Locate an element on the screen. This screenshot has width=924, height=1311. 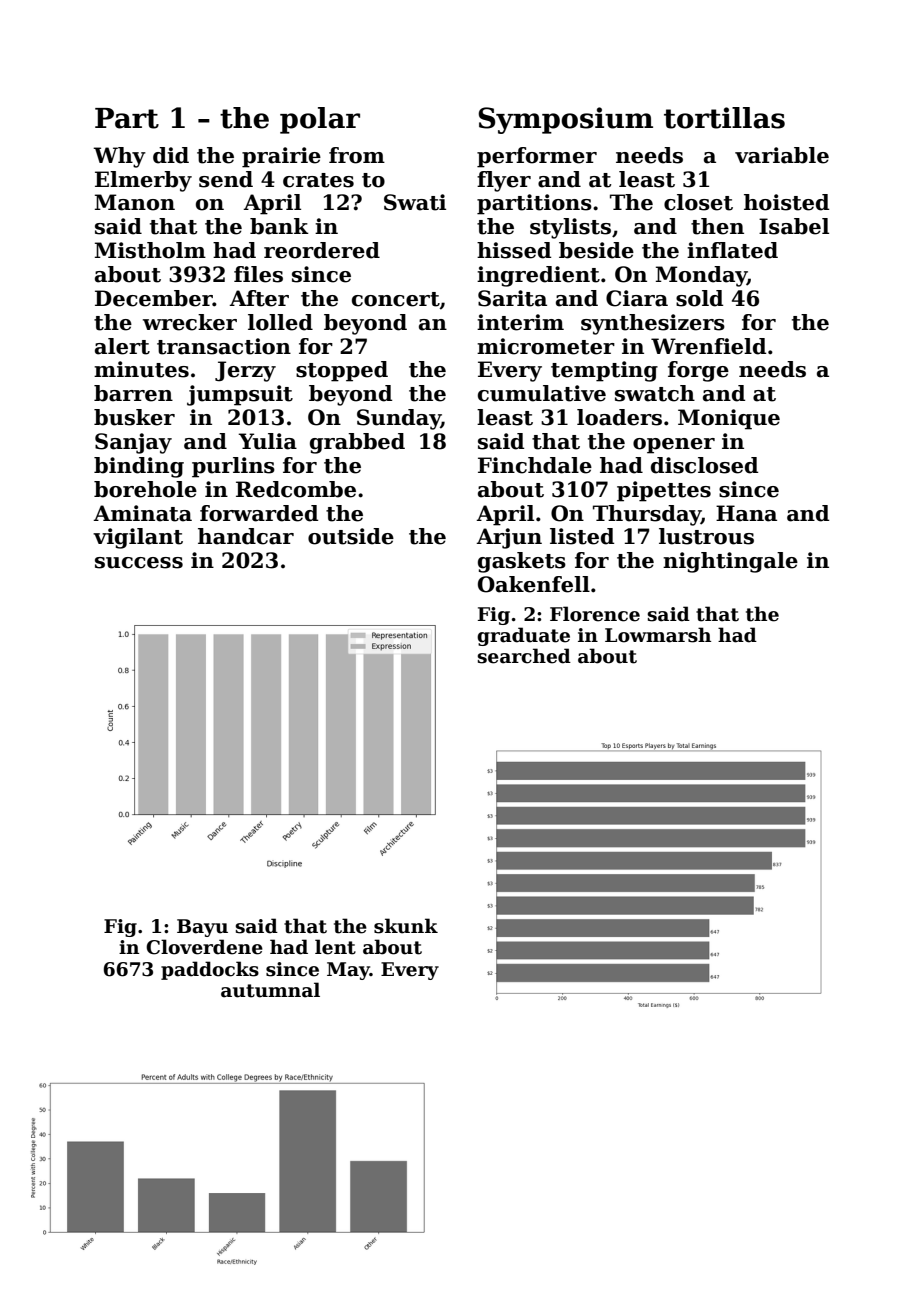
sold is located at coordinates (699, 298).
